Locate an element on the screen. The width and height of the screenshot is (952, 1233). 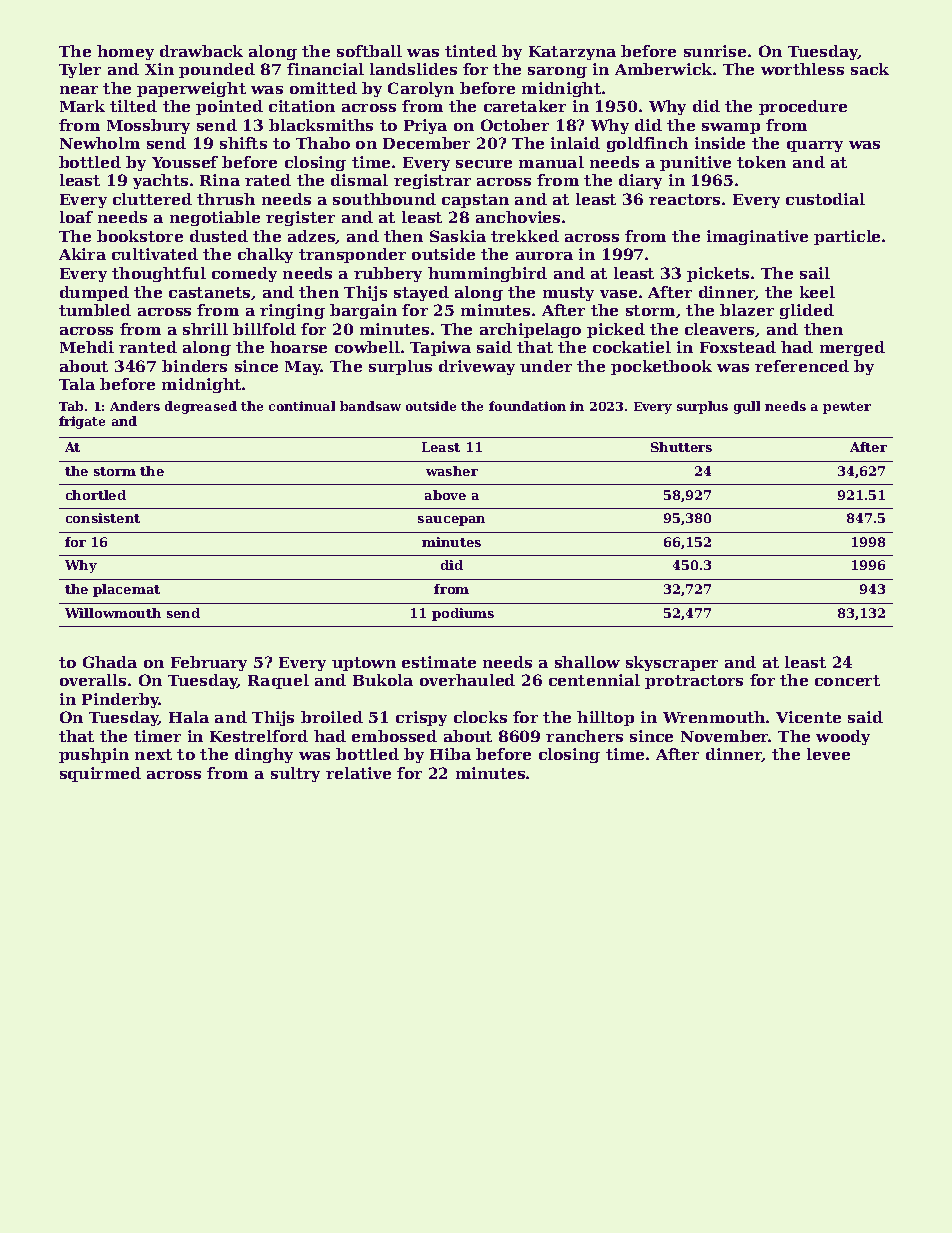
sunrise is located at coordinates (715, 51).
